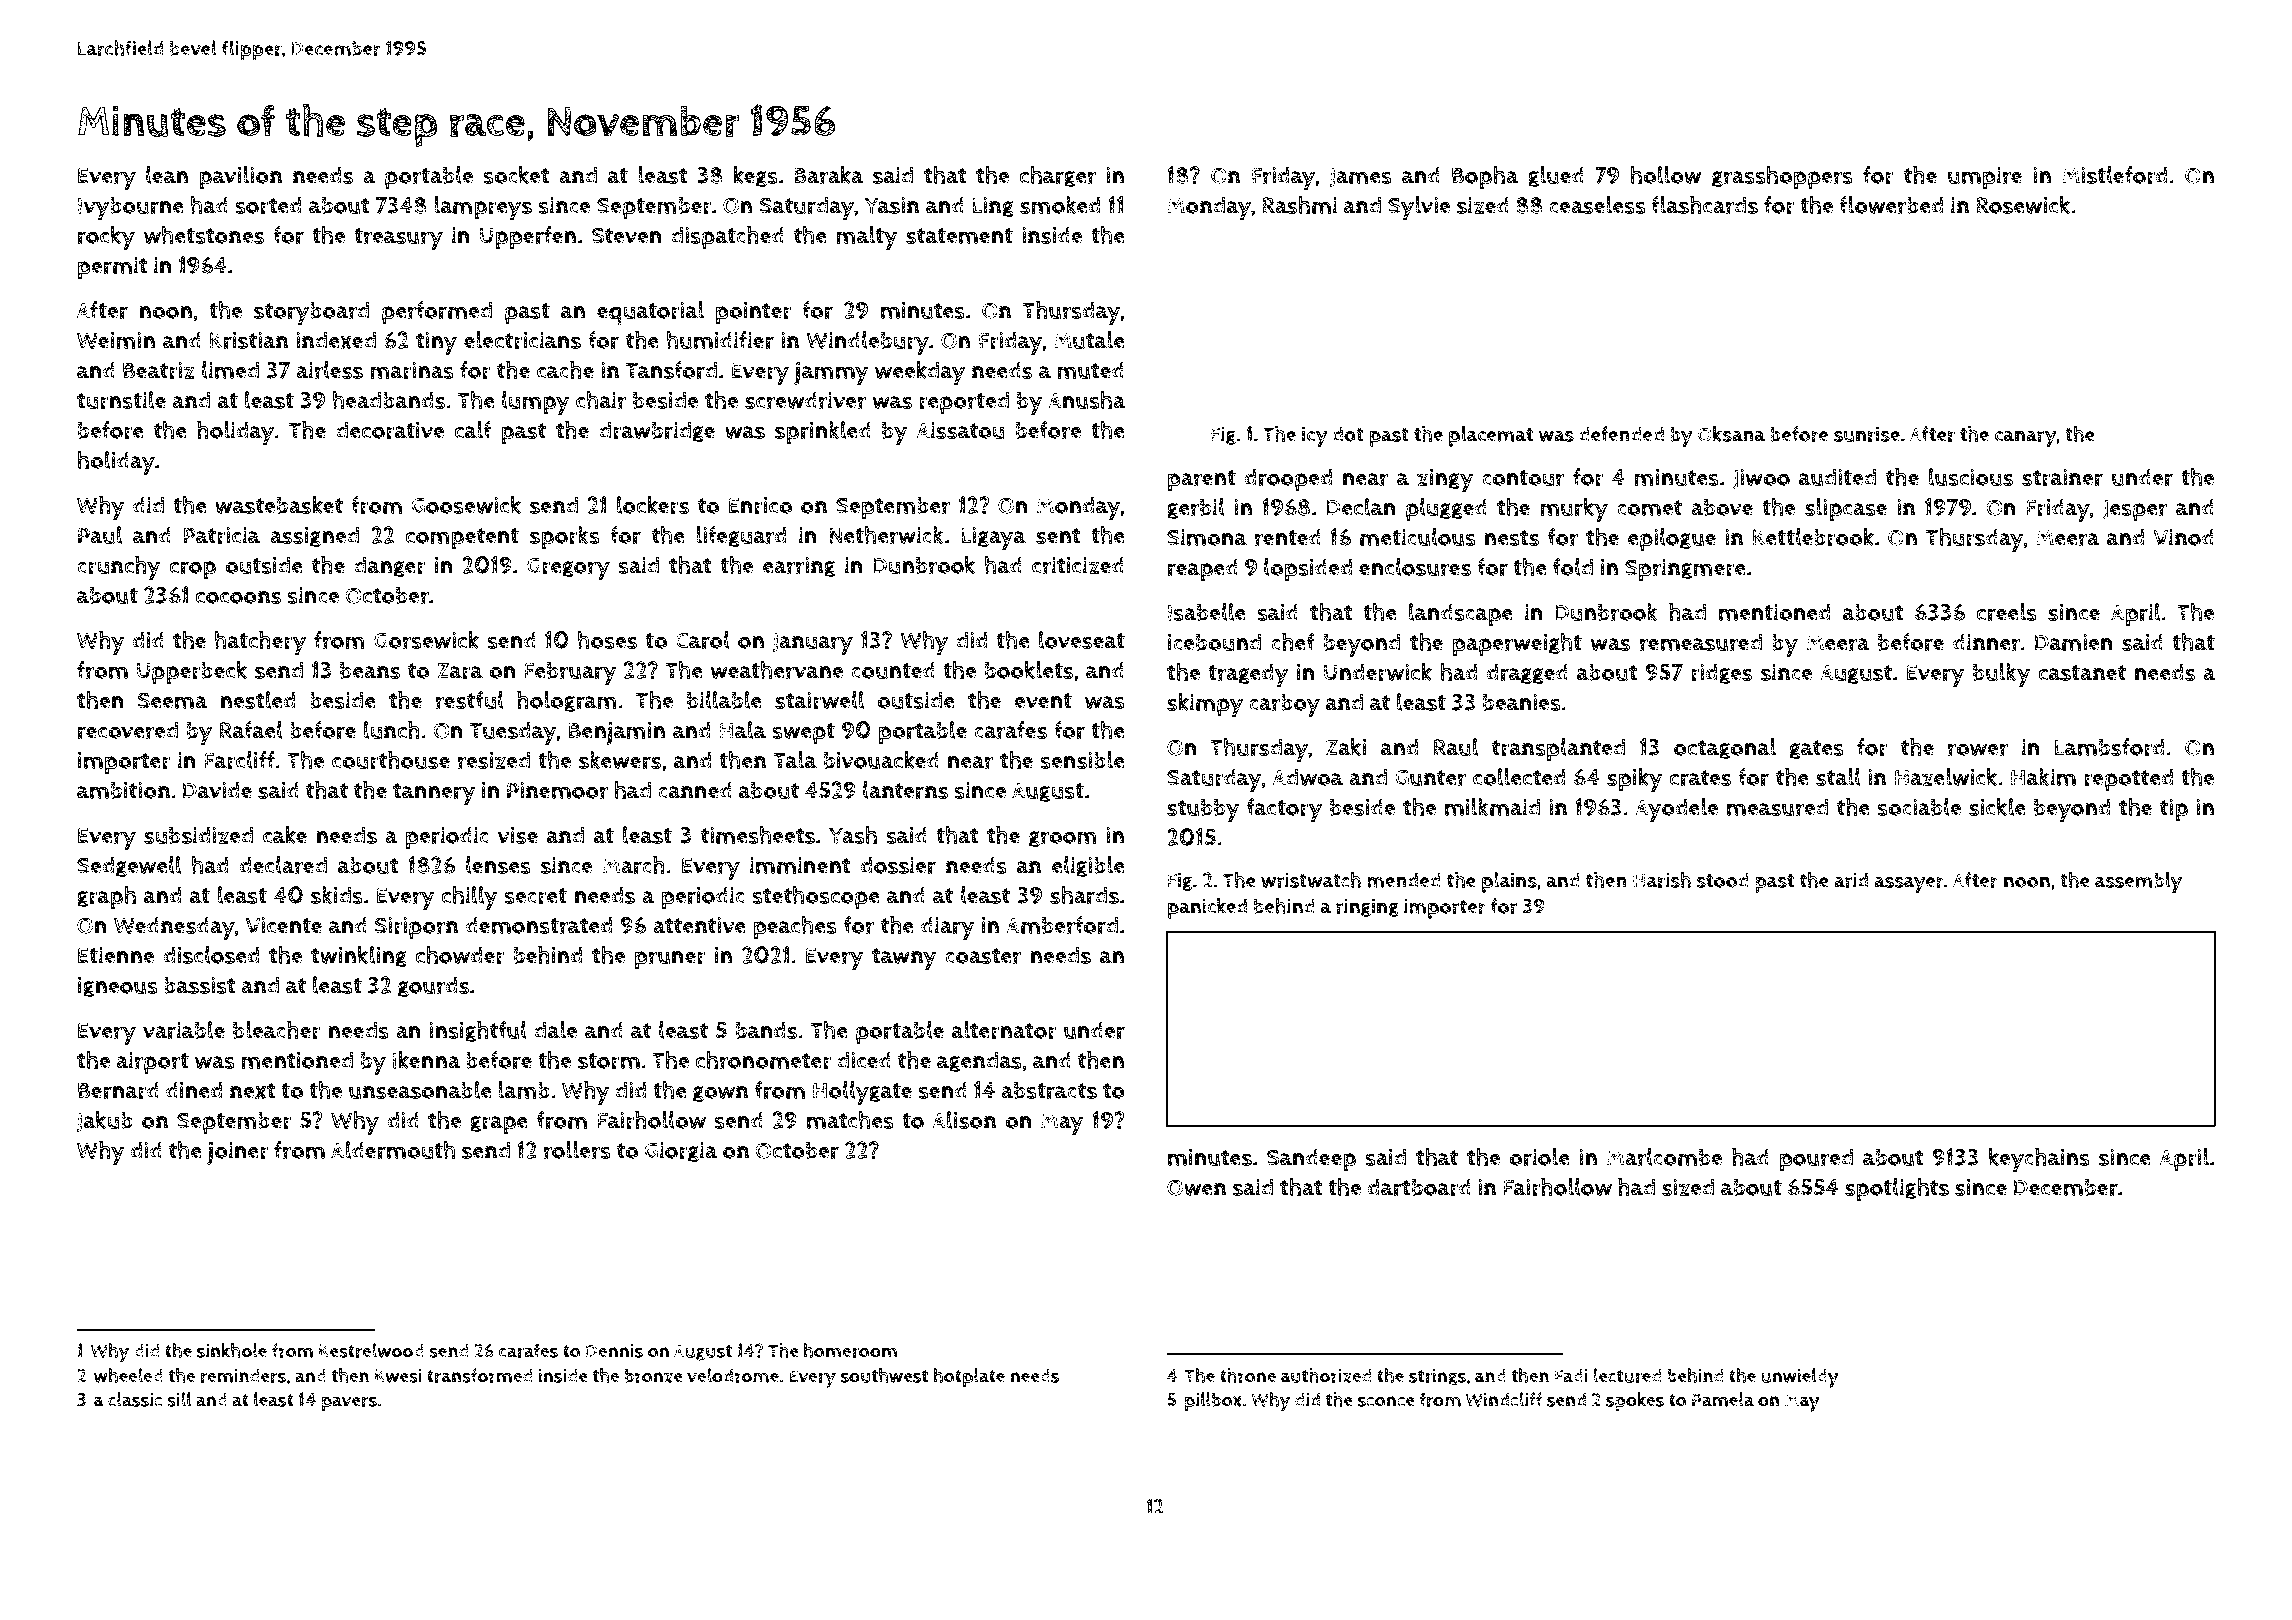 The height and width of the screenshot is (1620, 2292). What do you see at coordinates (614, 1351) in the screenshot?
I see `Dennis` at bounding box center [614, 1351].
